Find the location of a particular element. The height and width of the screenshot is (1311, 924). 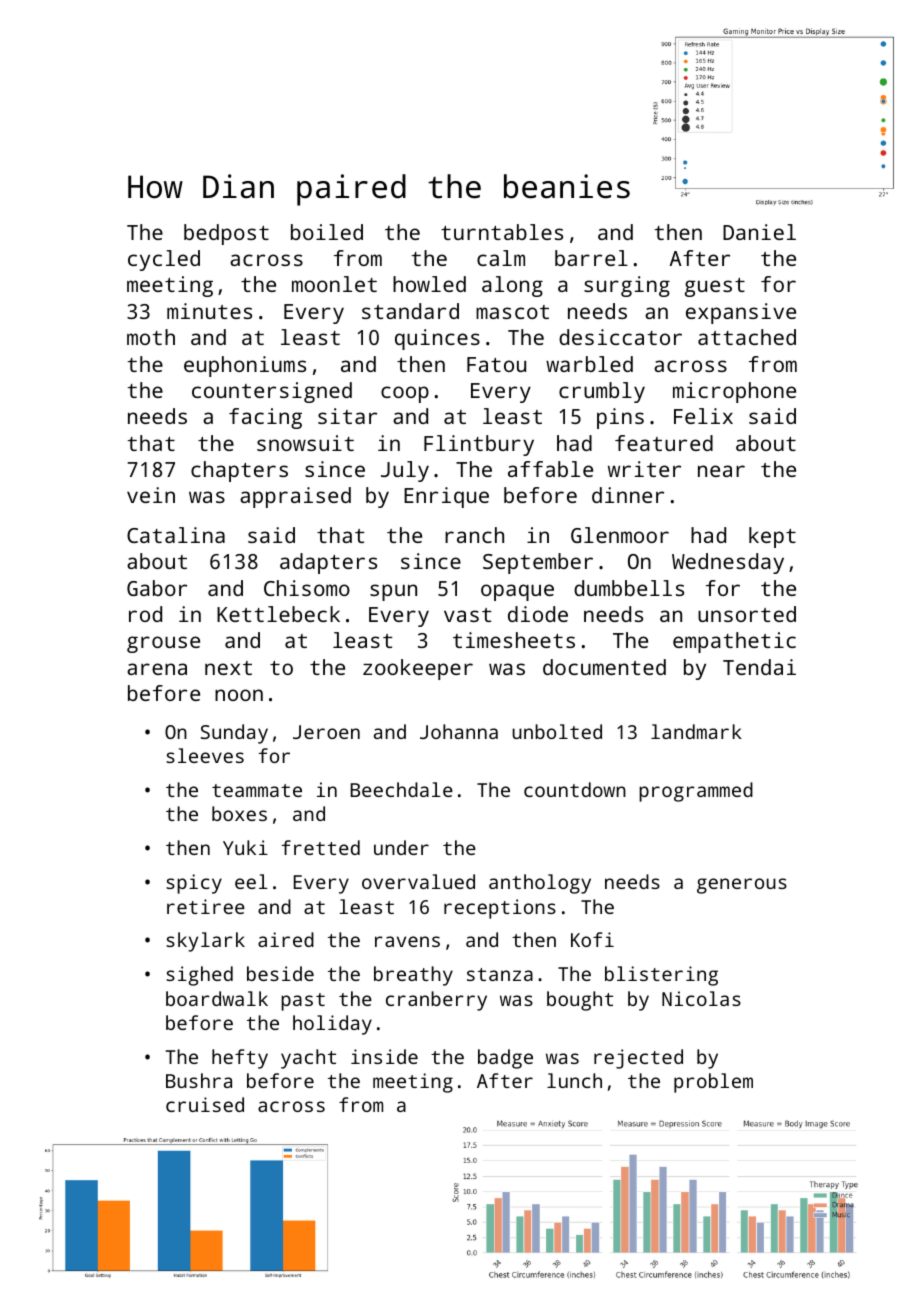

Flintbury is located at coordinates (479, 445).
